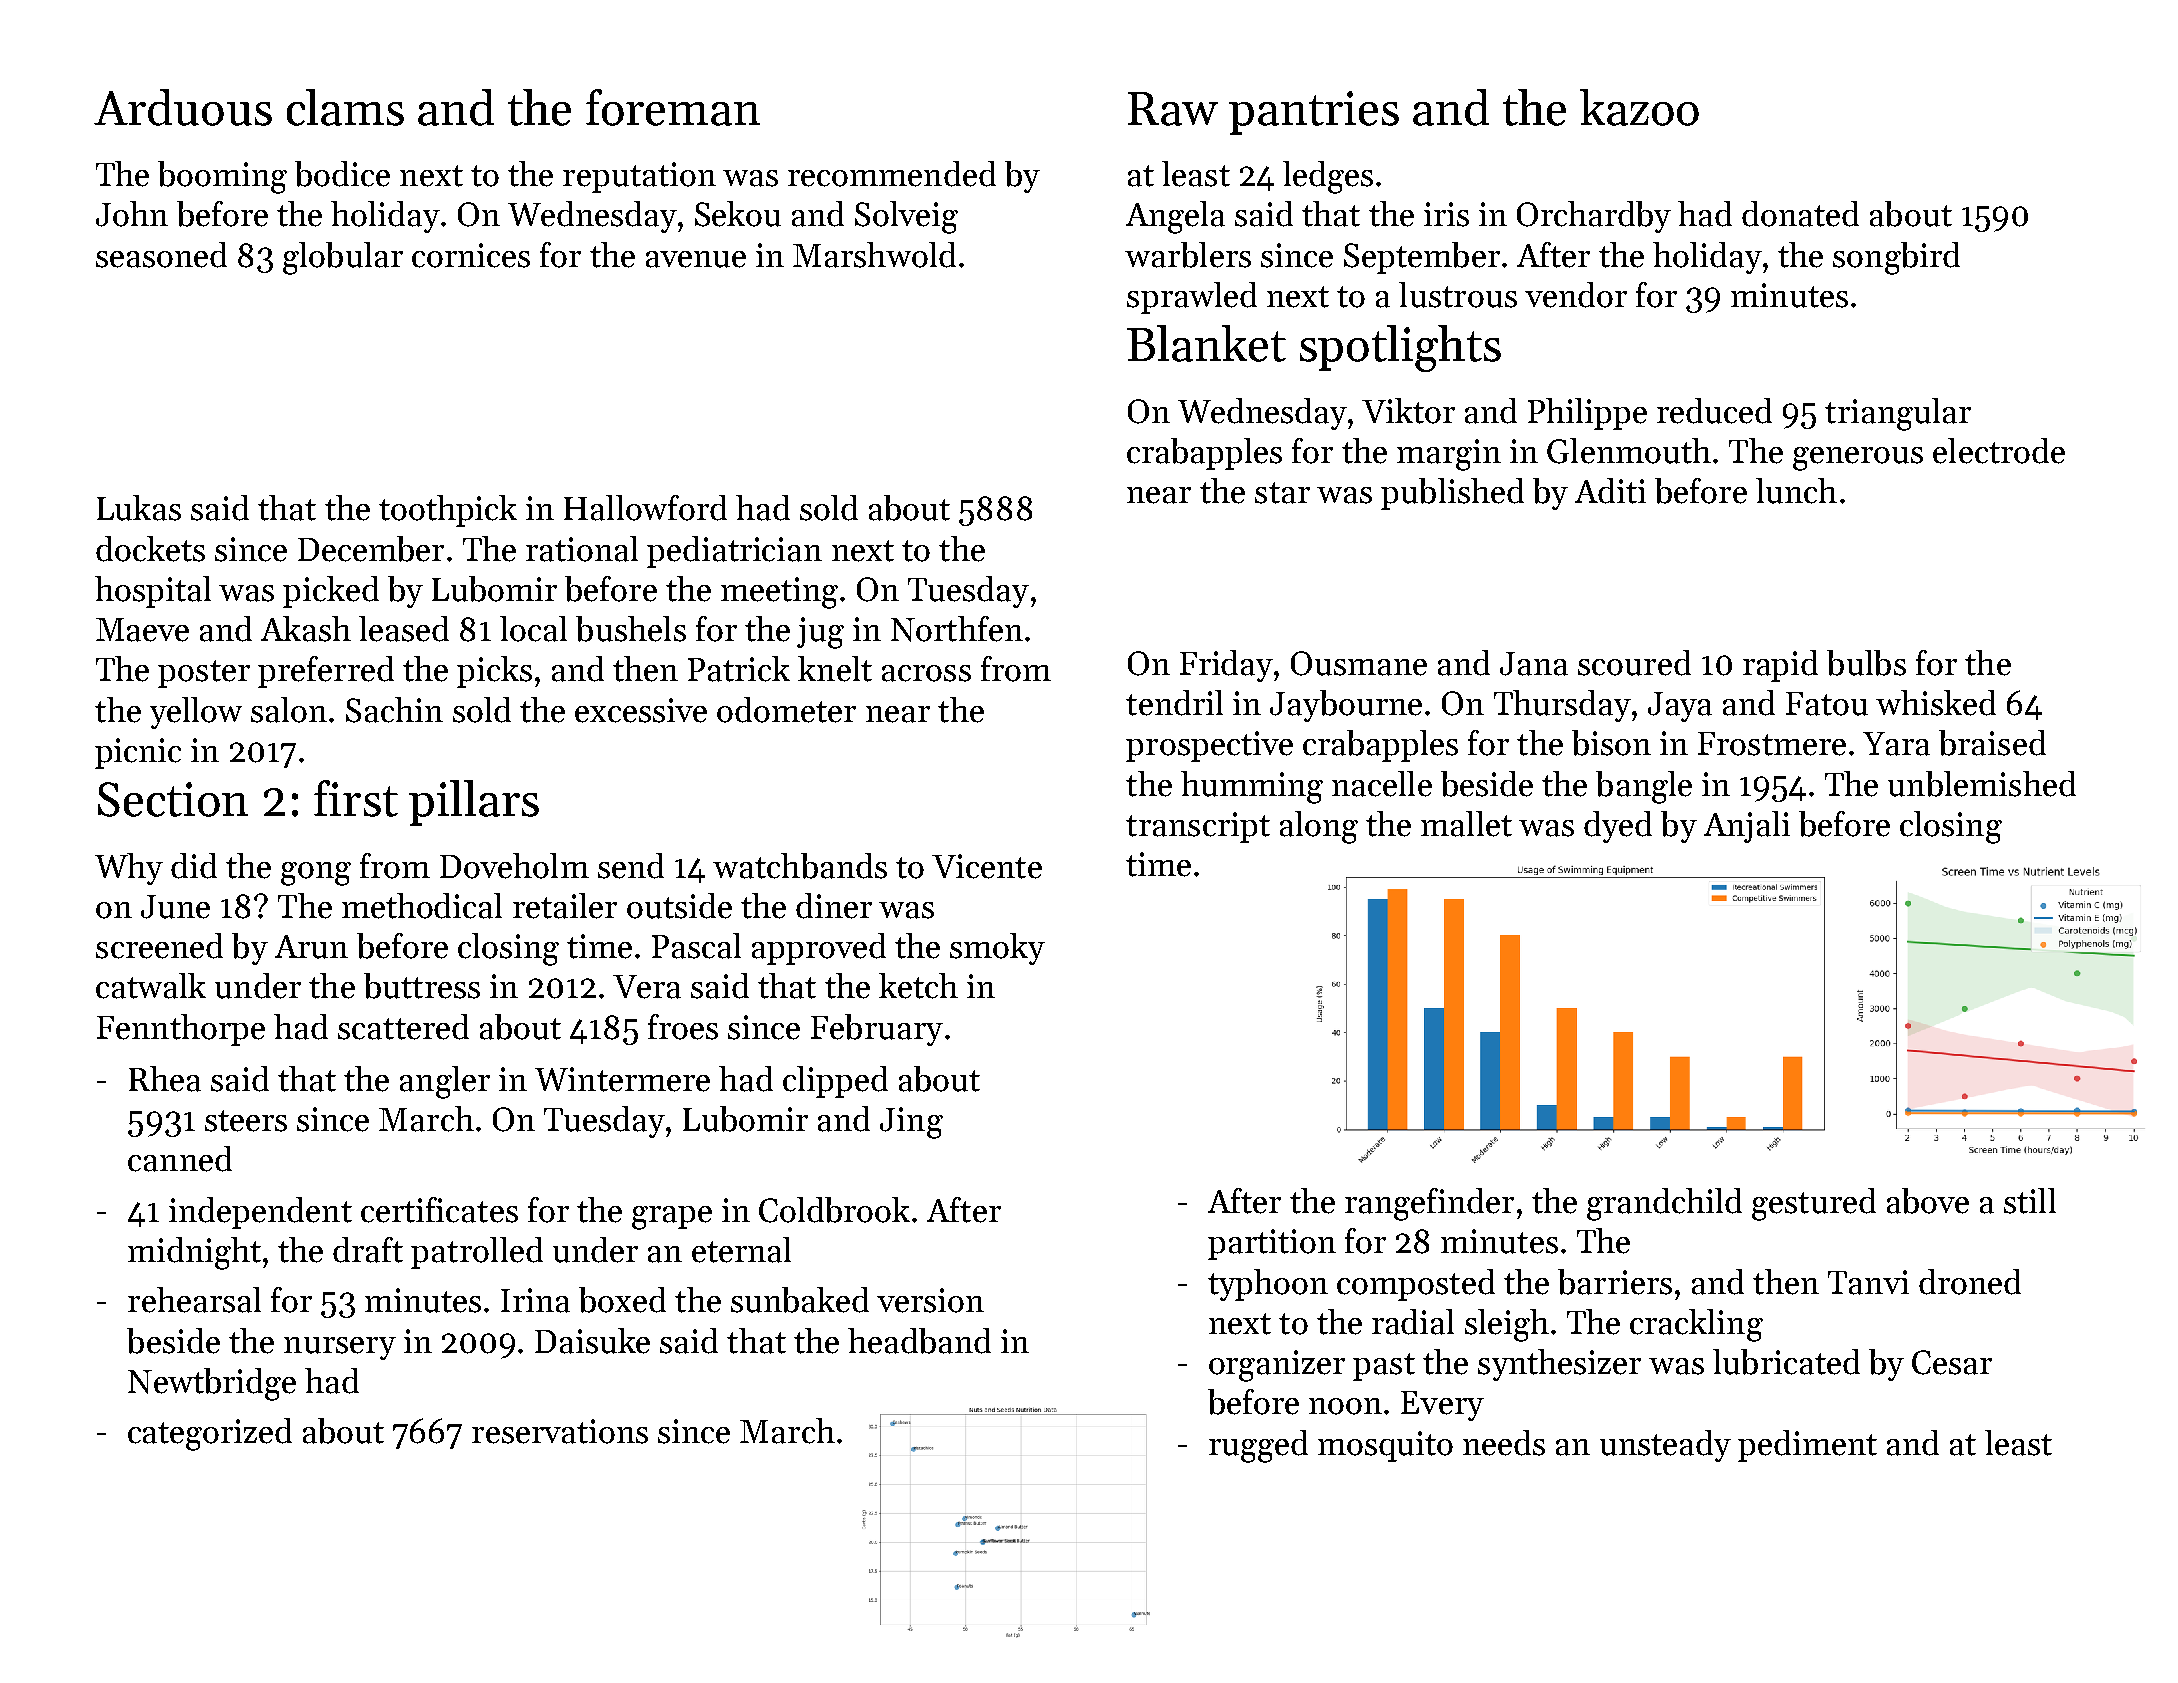 The image size is (2178, 1683). What do you see at coordinates (1346, 706) in the image?
I see `Jaybourne` at bounding box center [1346, 706].
